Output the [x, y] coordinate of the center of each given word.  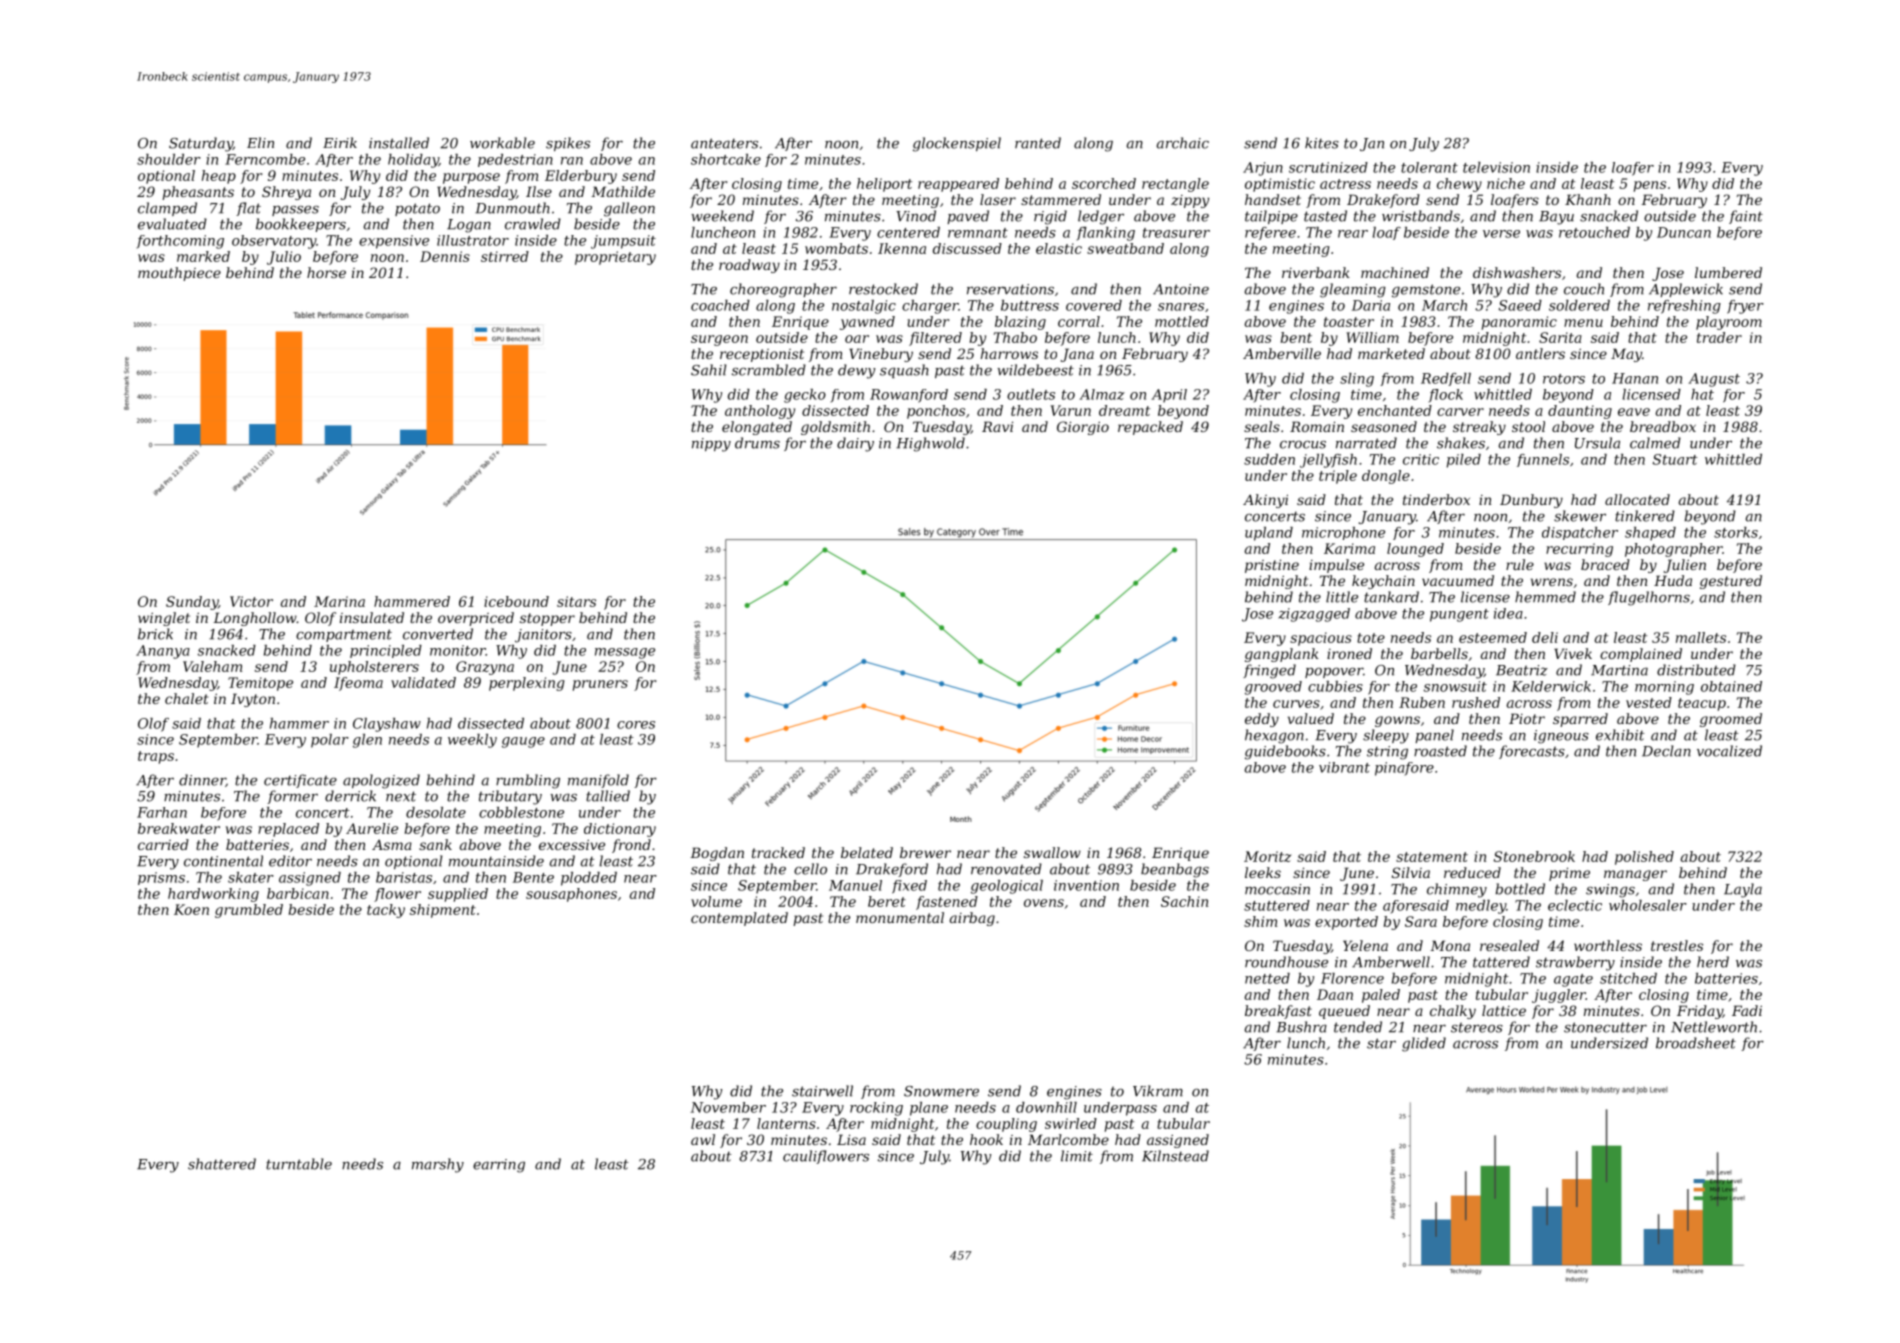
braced [1605, 564]
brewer [925, 852]
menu [1583, 323]
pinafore [1404, 769]
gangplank [1282, 655]
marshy [438, 1165]
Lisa [851, 1139]
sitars [576, 601]
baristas [404, 877]
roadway [749, 266]
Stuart [1675, 459]
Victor [251, 601]
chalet [186, 698]
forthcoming [180, 242]
